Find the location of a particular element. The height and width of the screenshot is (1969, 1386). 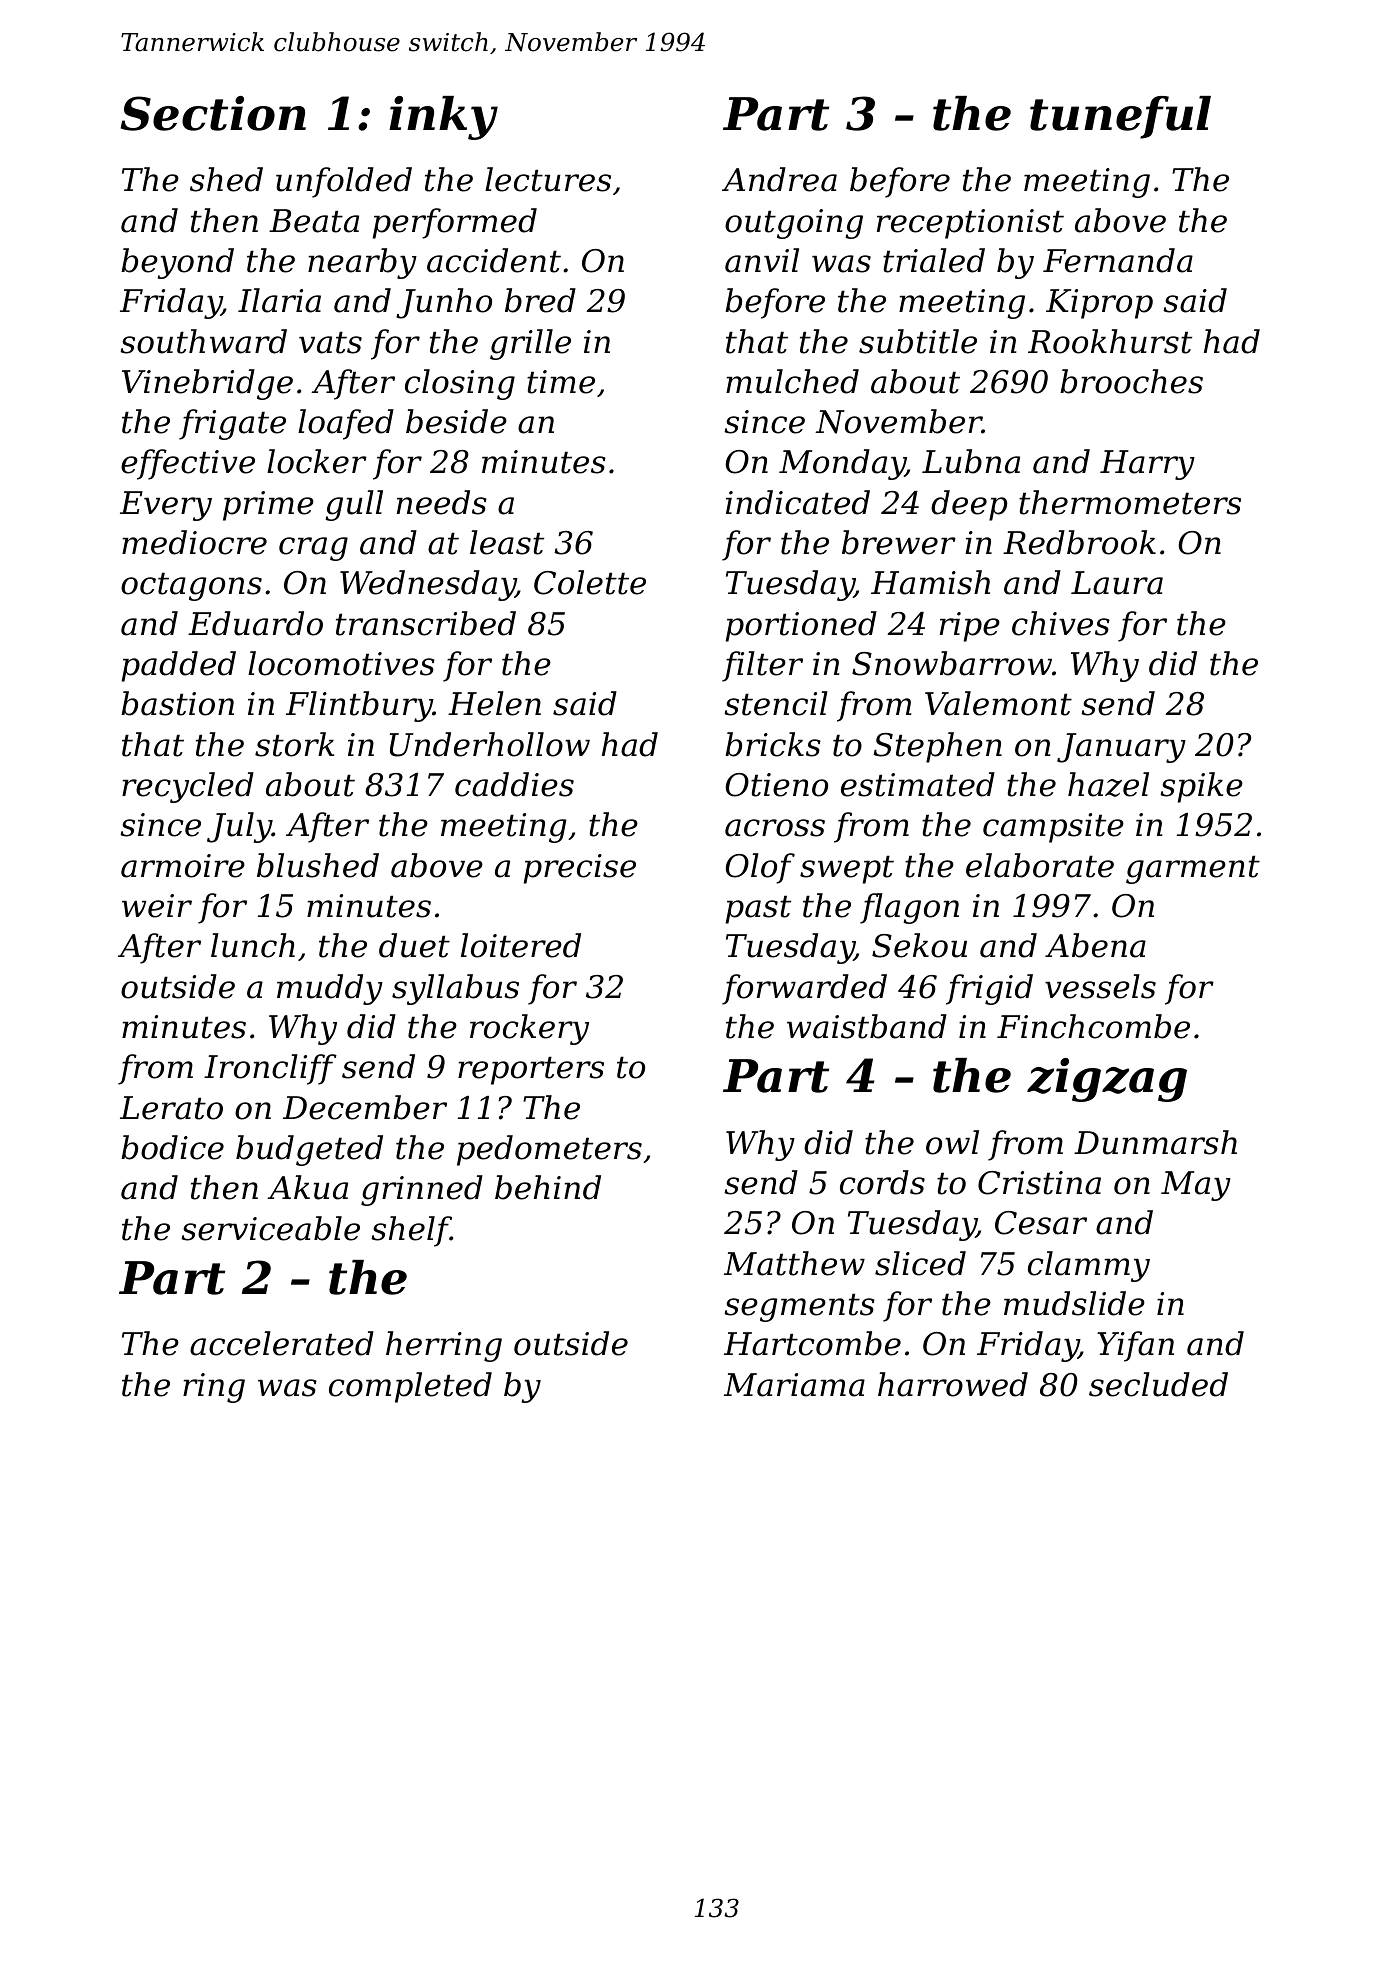

octagons is located at coordinates (191, 586).
